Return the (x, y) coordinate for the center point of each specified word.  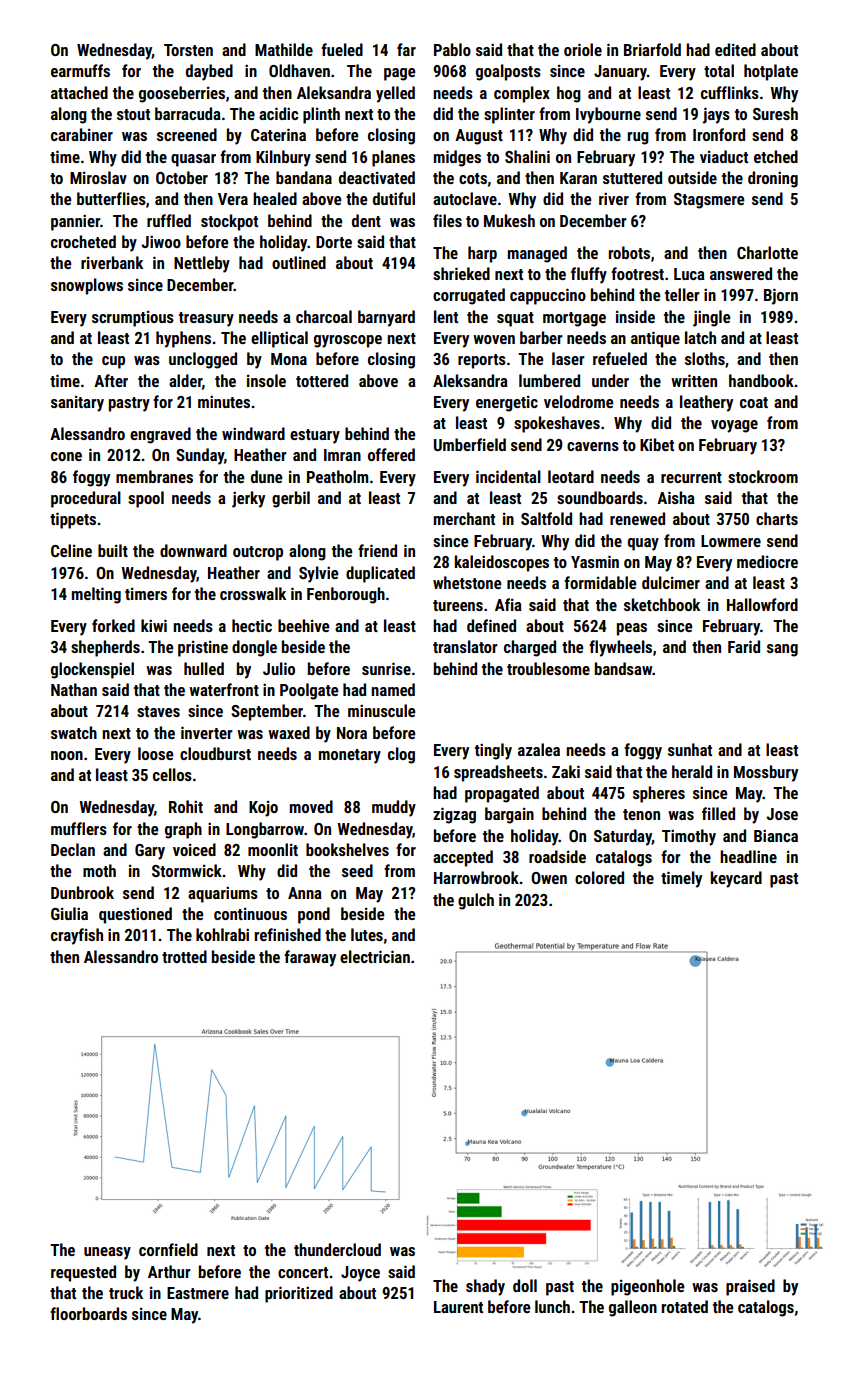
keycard (736, 879)
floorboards (88, 1313)
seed (357, 870)
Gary (150, 852)
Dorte (334, 242)
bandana (304, 177)
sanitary (77, 404)
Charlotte (767, 252)
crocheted (83, 241)
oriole (583, 49)
